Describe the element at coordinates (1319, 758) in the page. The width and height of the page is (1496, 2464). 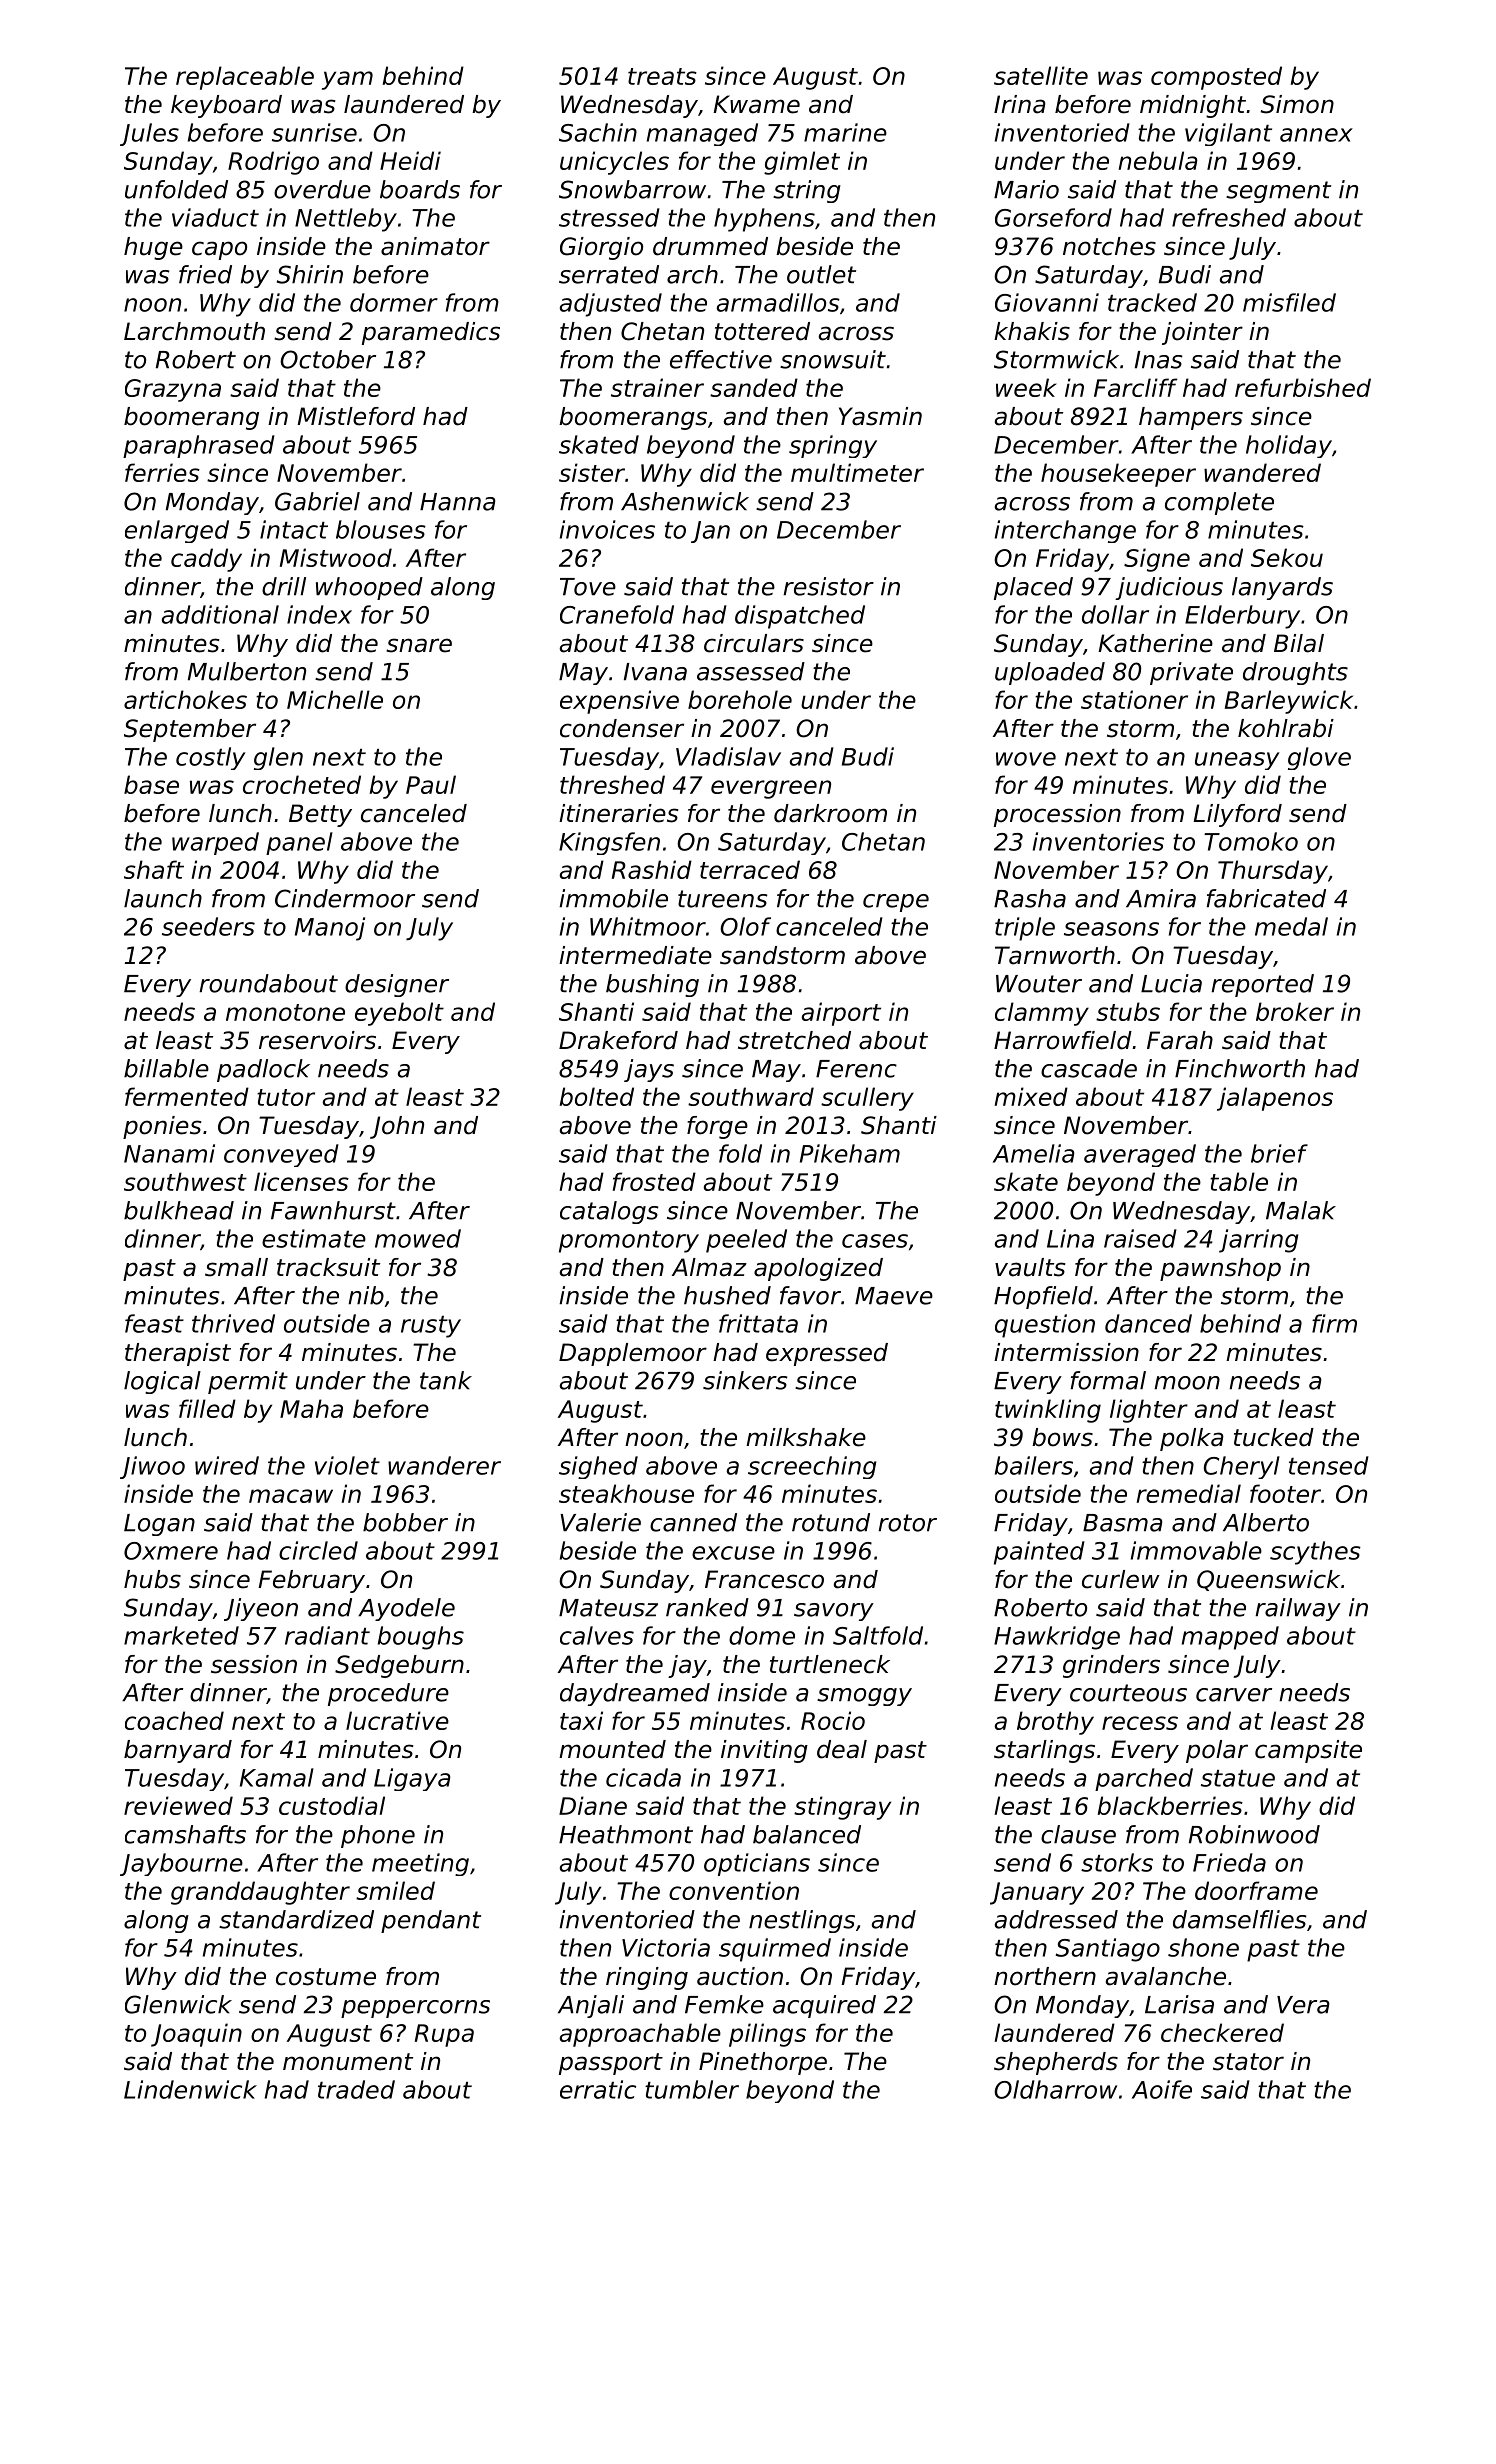
I see `glove` at that location.
